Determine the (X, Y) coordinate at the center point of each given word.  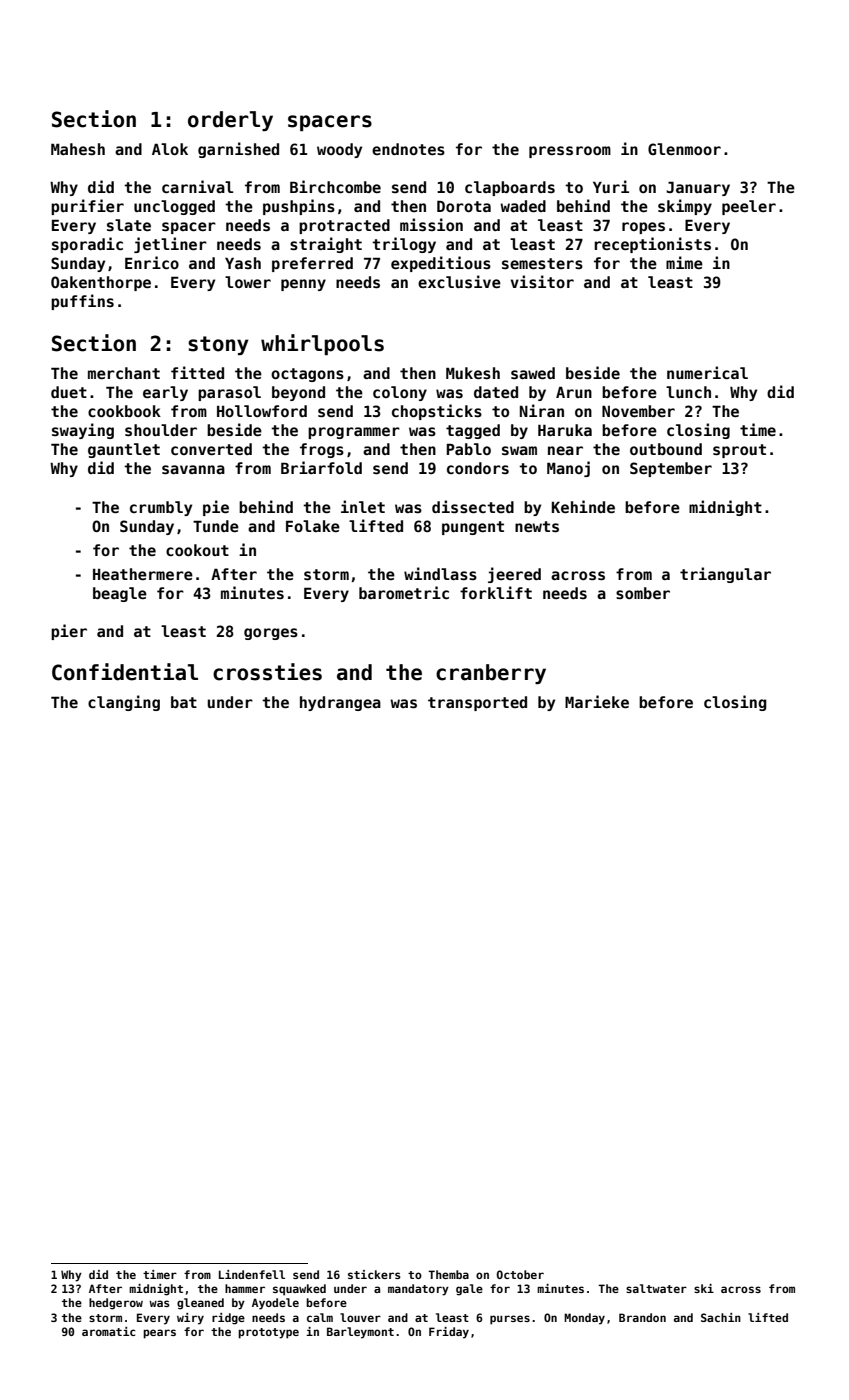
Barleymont (360, 1333)
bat (184, 702)
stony (218, 345)
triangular (725, 575)
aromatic (108, 1331)
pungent (473, 528)
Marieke (597, 701)
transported (477, 703)
